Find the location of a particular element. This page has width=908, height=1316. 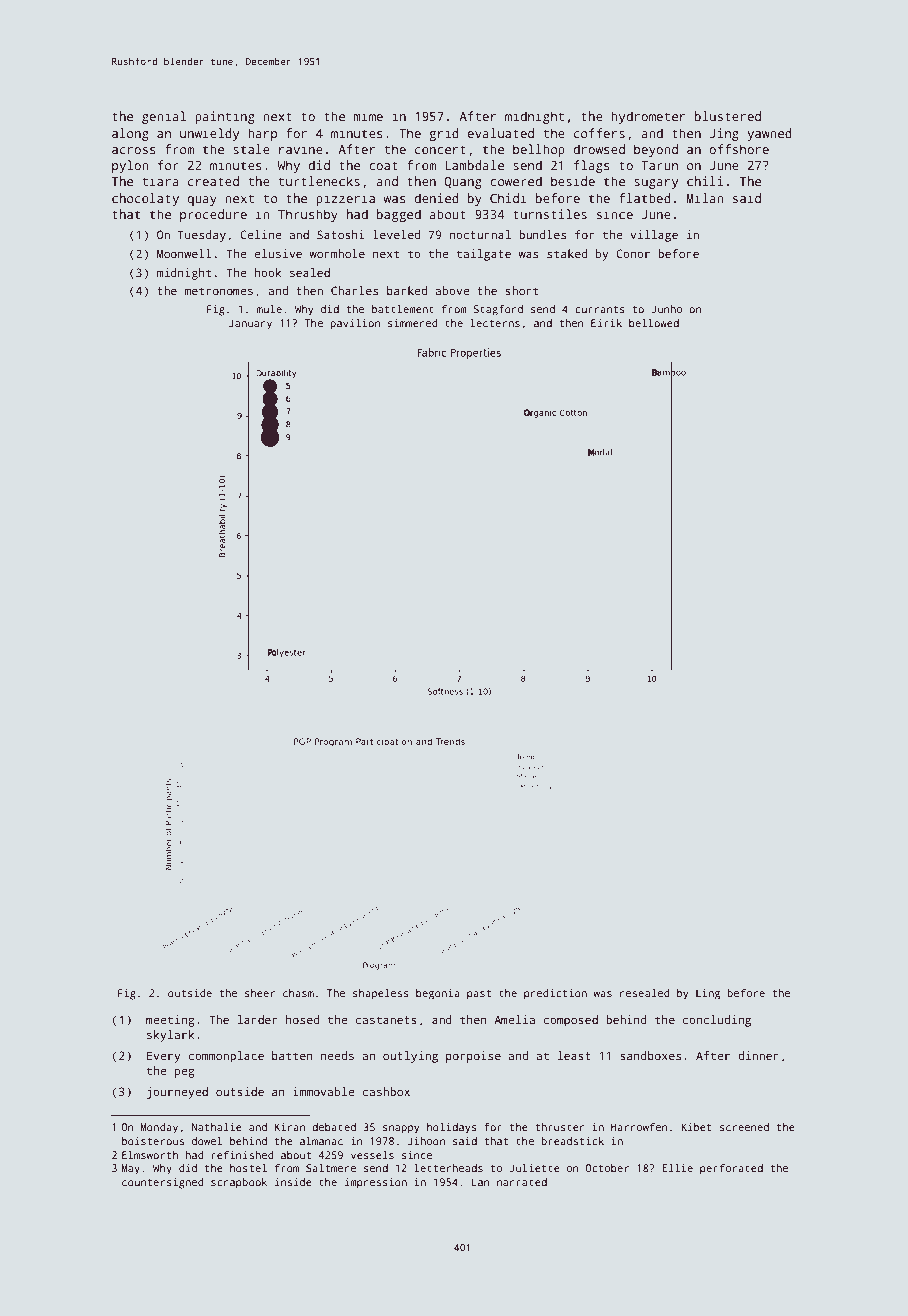

countersigned is located at coordinates (163, 1183).
